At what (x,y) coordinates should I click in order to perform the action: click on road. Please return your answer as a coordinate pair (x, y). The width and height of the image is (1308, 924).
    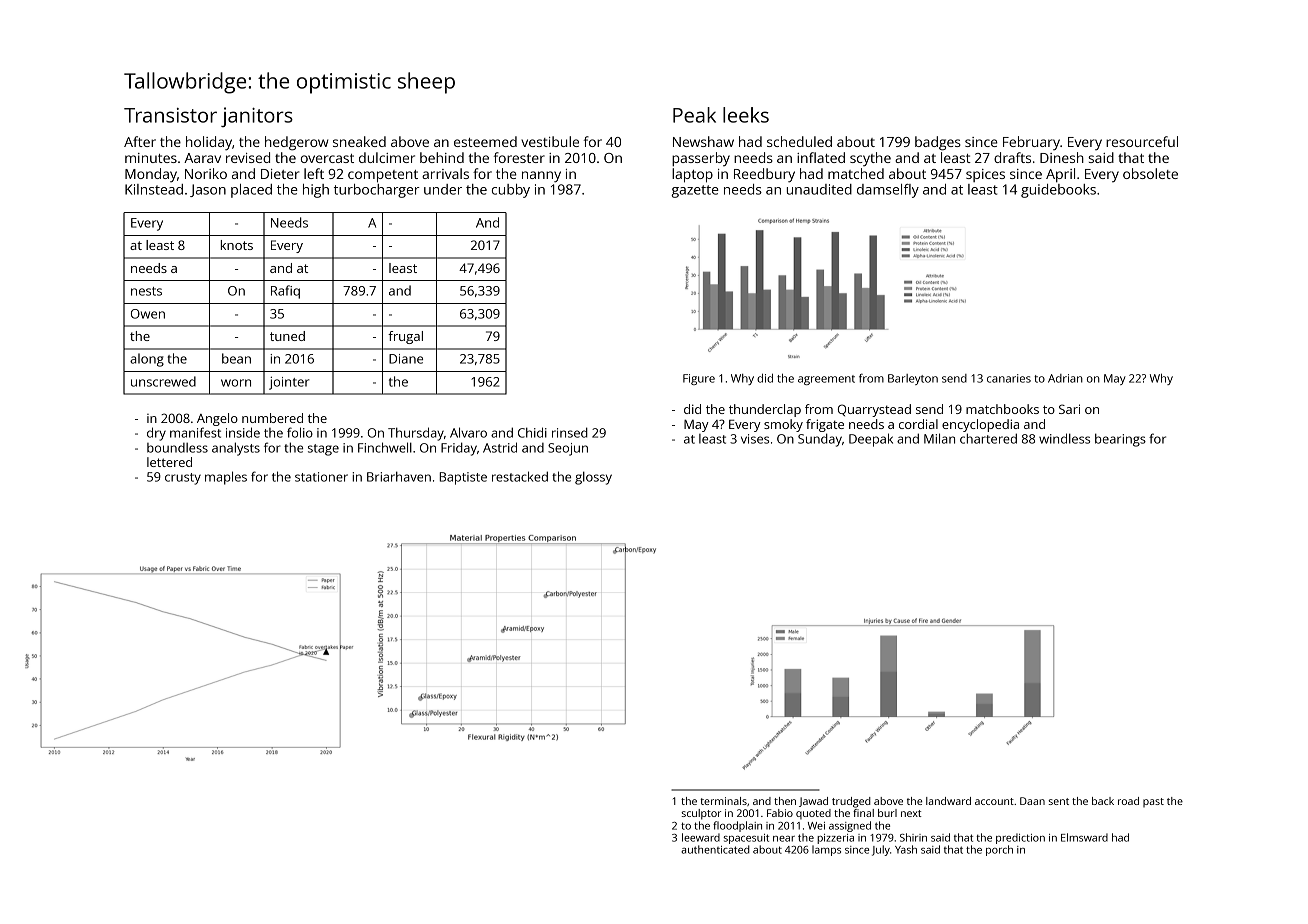
    Looking at the image, I should click on (1128, 801).
